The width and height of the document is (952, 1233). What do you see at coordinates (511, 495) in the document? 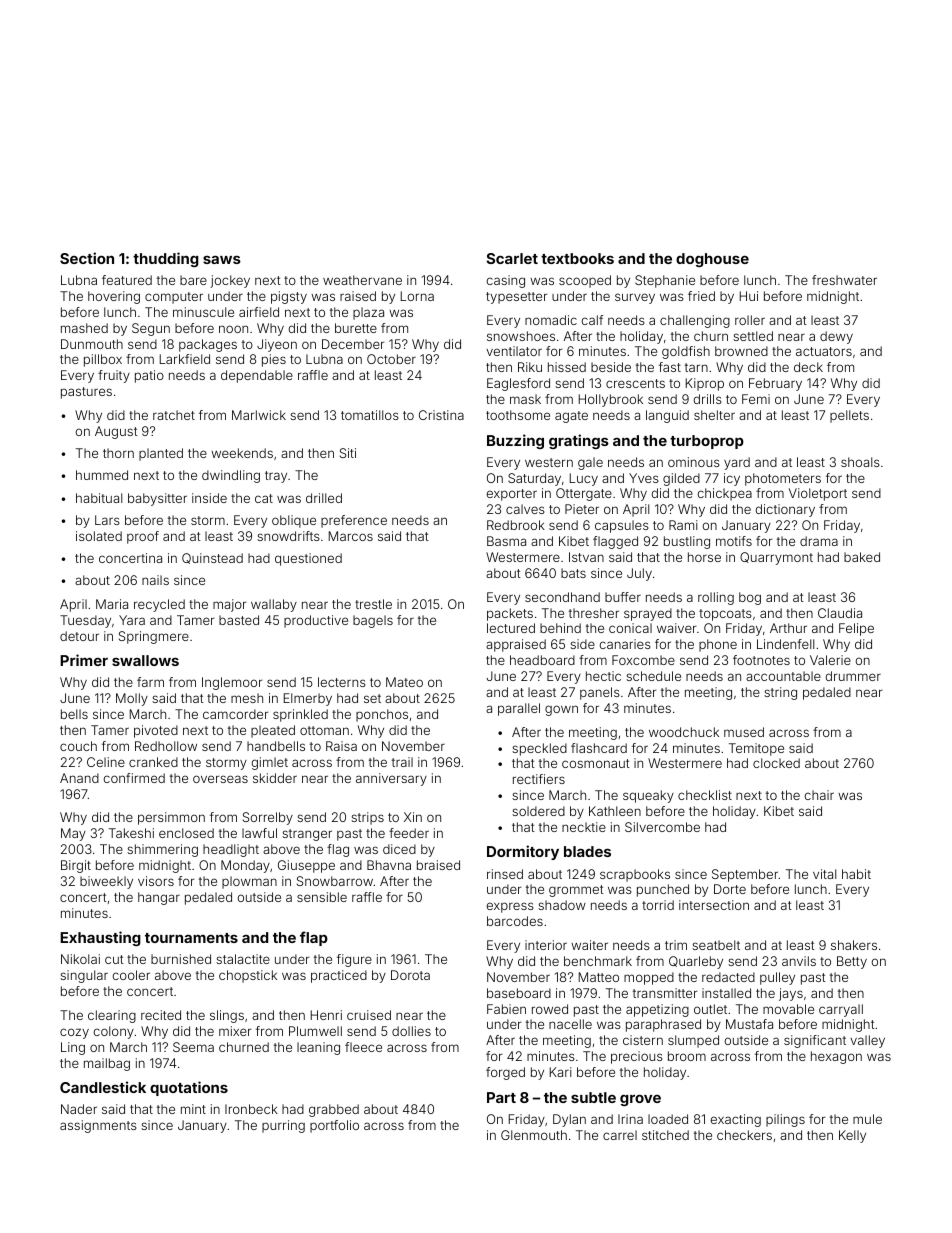
I see `exporter` at bounding box center [511, 495].
